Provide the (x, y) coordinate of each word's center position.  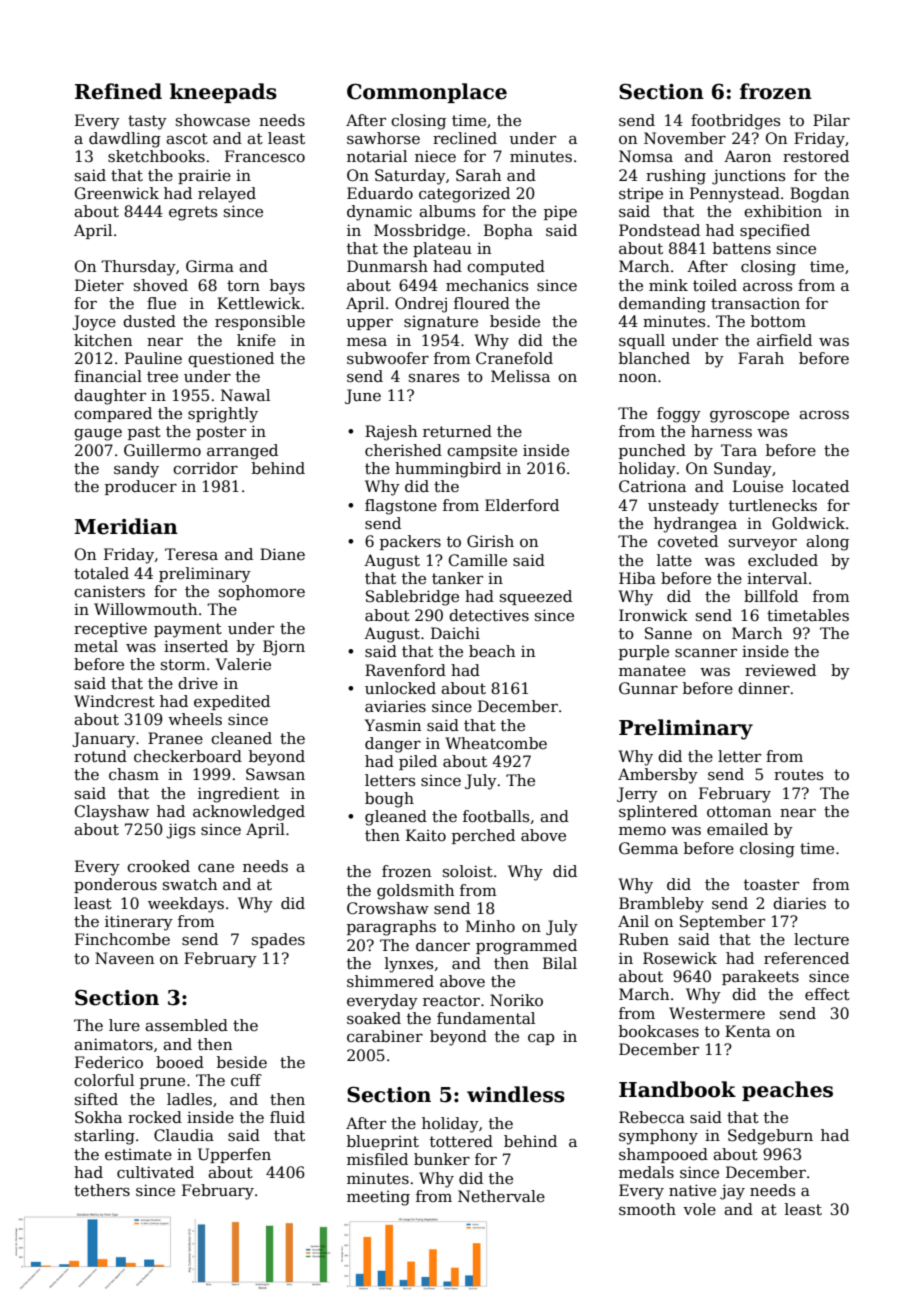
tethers (102, 1190)
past (144, 433)
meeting (378, 1198)
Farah (761, 358)
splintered (658, 812)
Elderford (522, 505)
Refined (118, 91)
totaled (101, 573)
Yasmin (393, 725)
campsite (482, 451)
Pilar (831, 120)
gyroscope (749, 417)
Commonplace (427, 93)
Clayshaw (112, 813)
